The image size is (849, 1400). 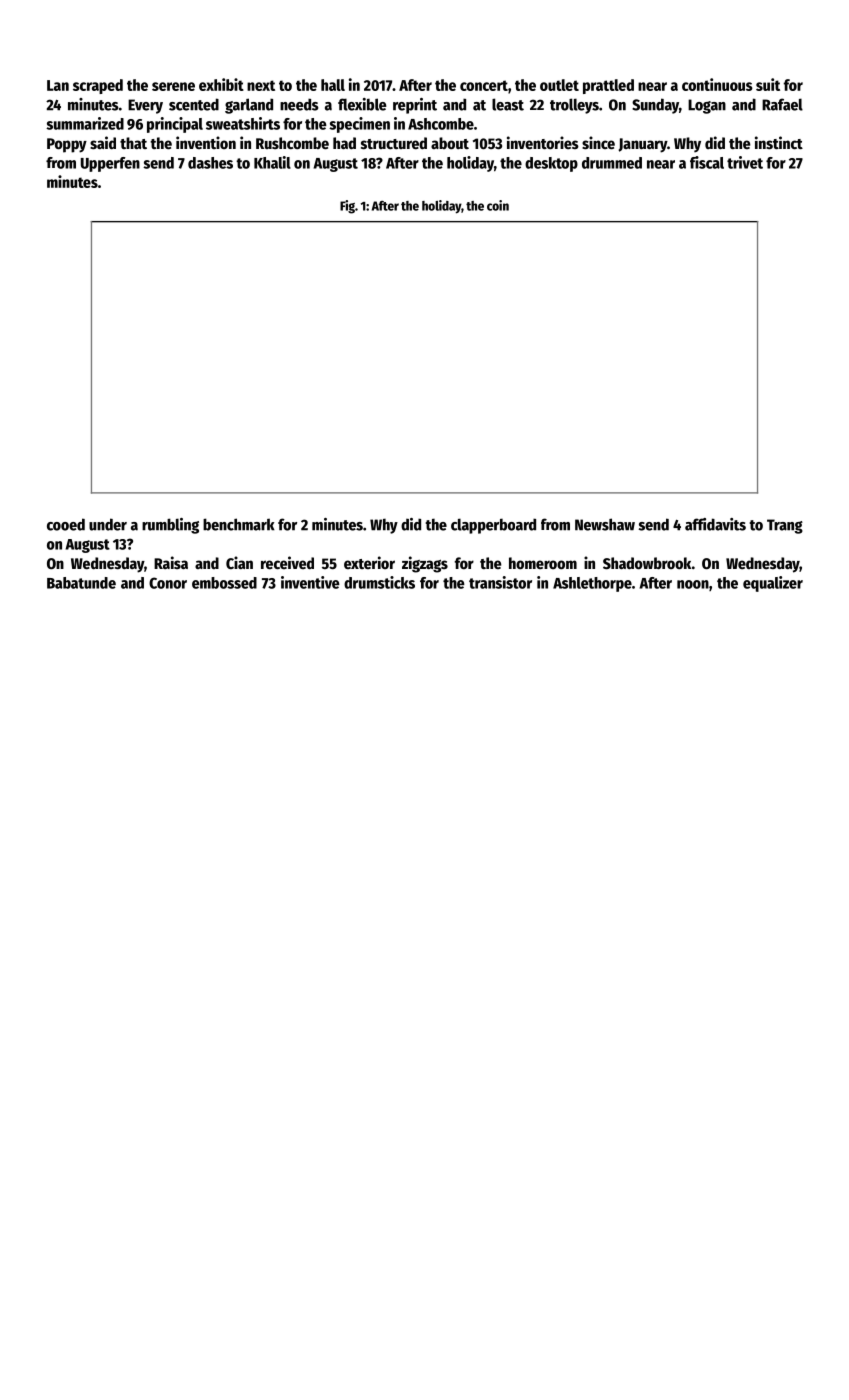 What do you see at coordinates (171, 562) in the screenshot?
I see `Raisa` at bounding box center [171, 562].
